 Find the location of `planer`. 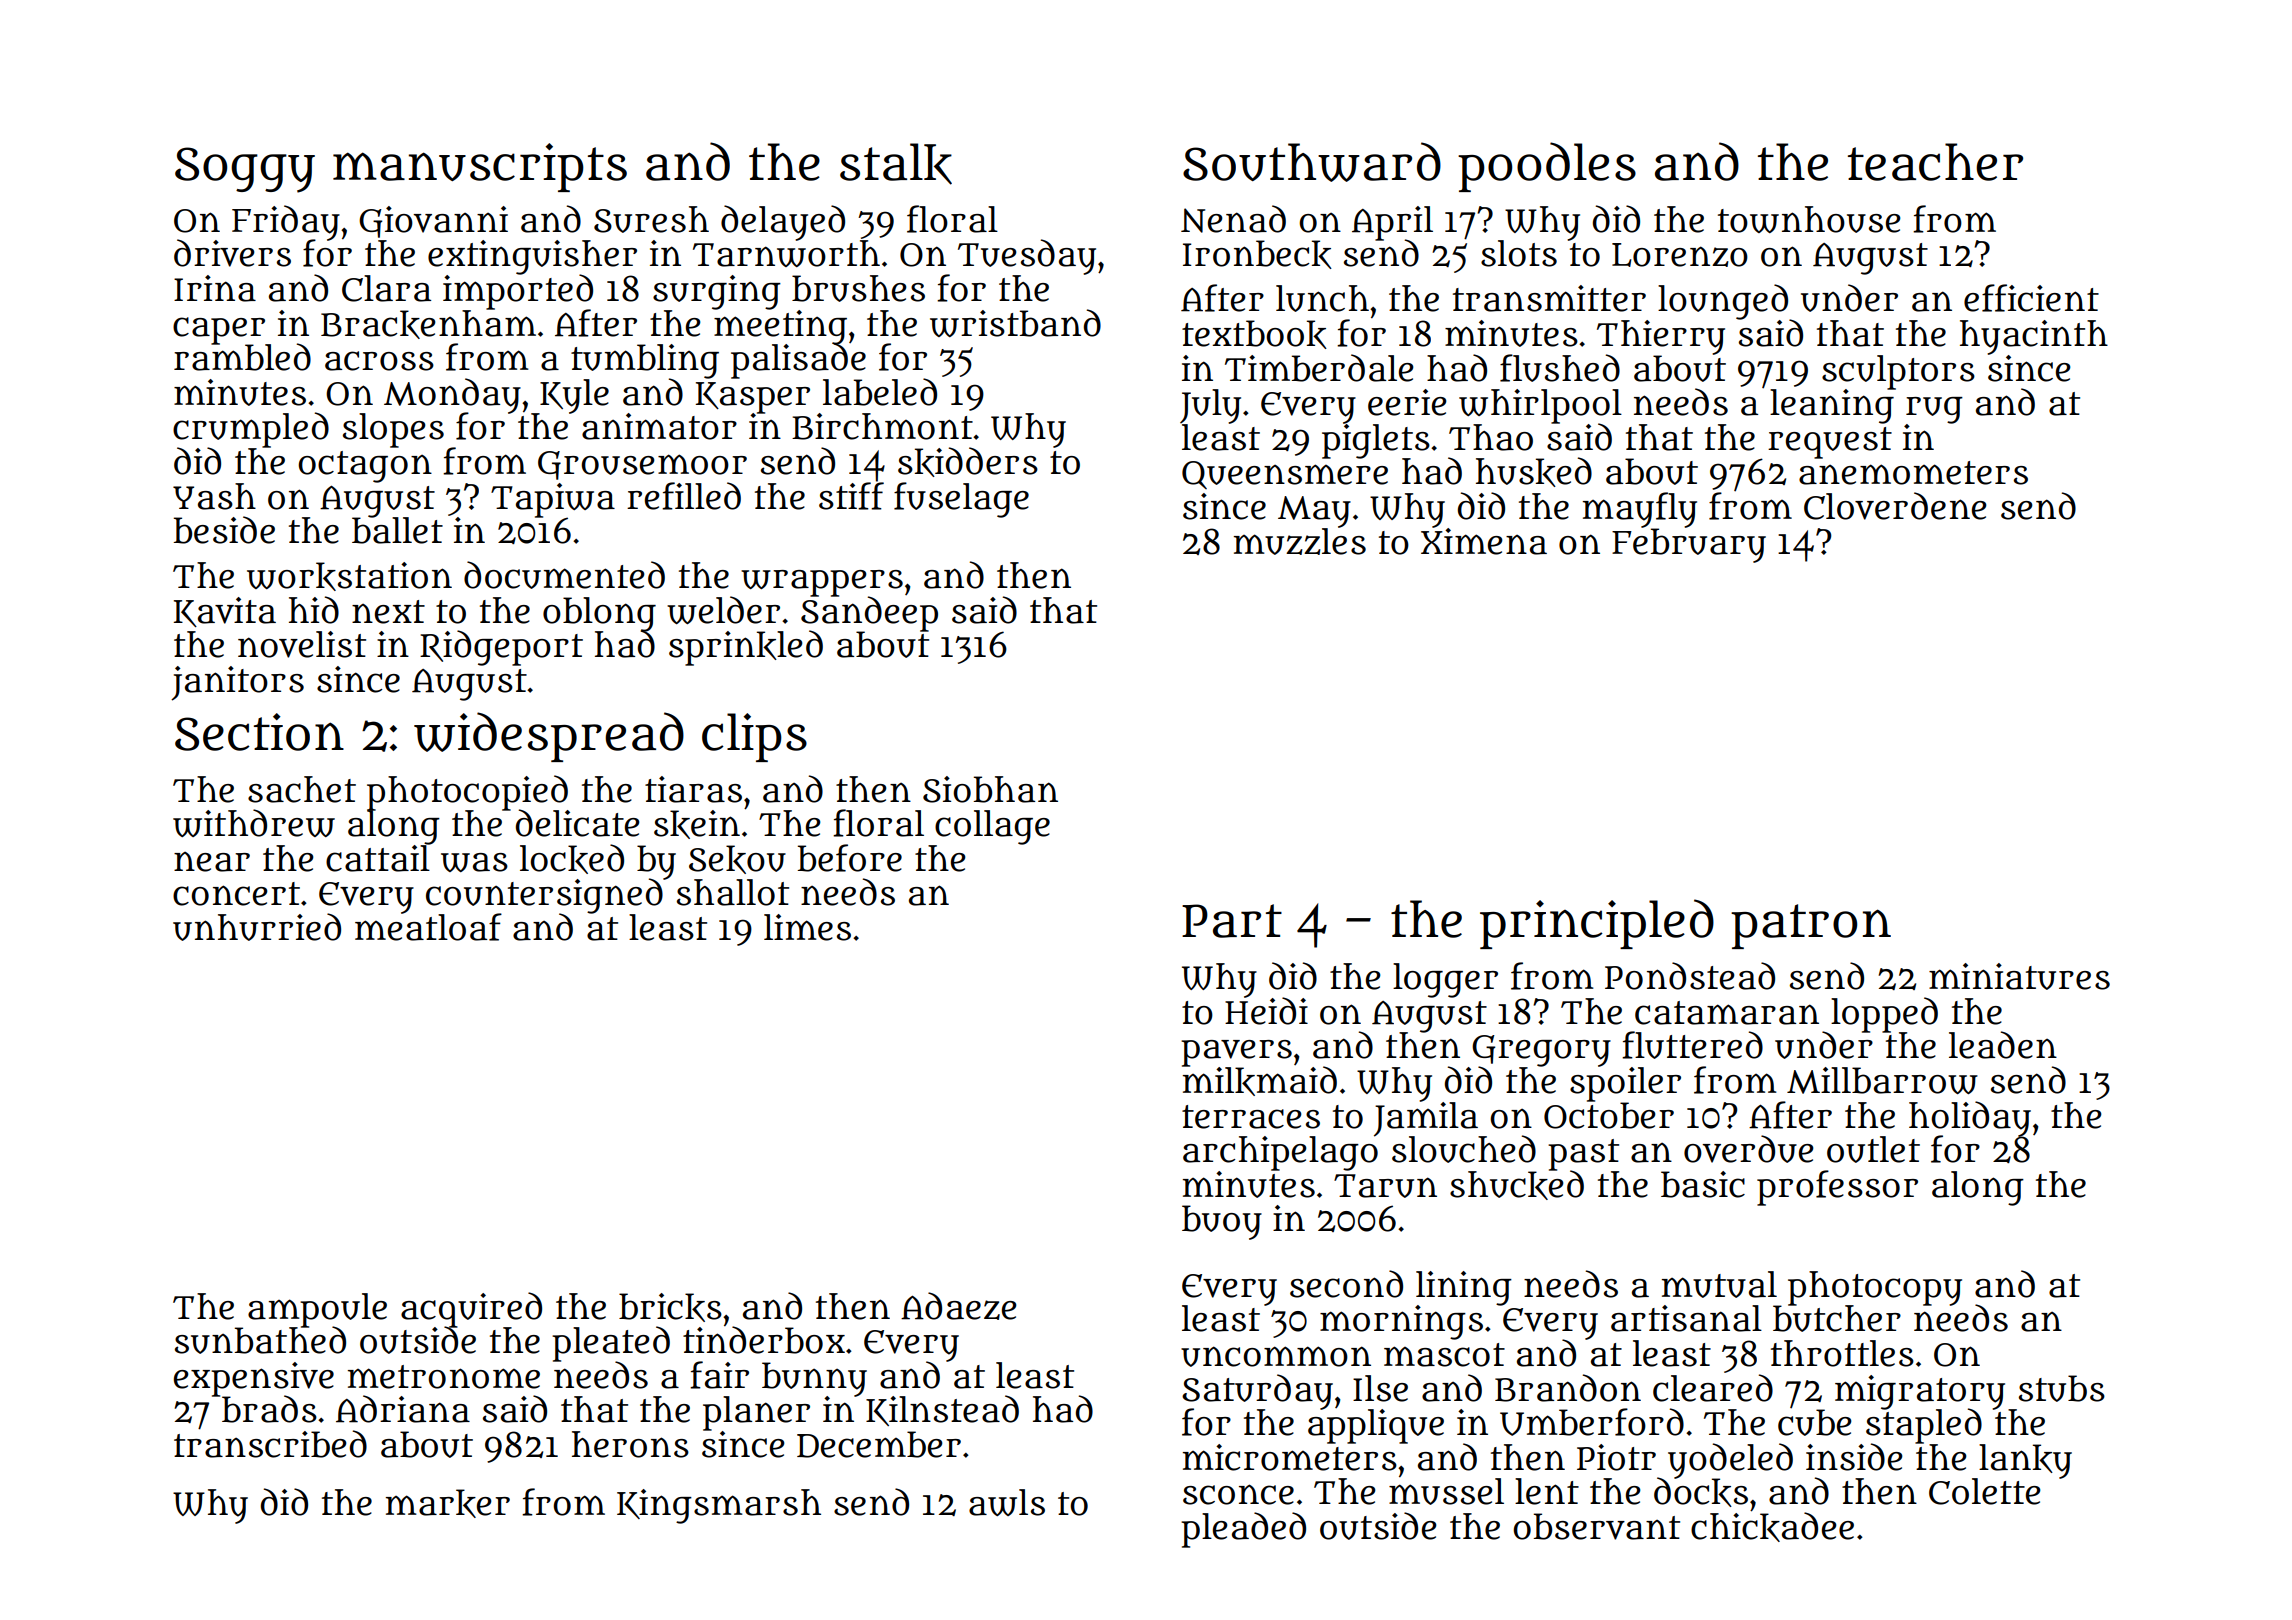

planer is located at coordinates (756, 1413).
